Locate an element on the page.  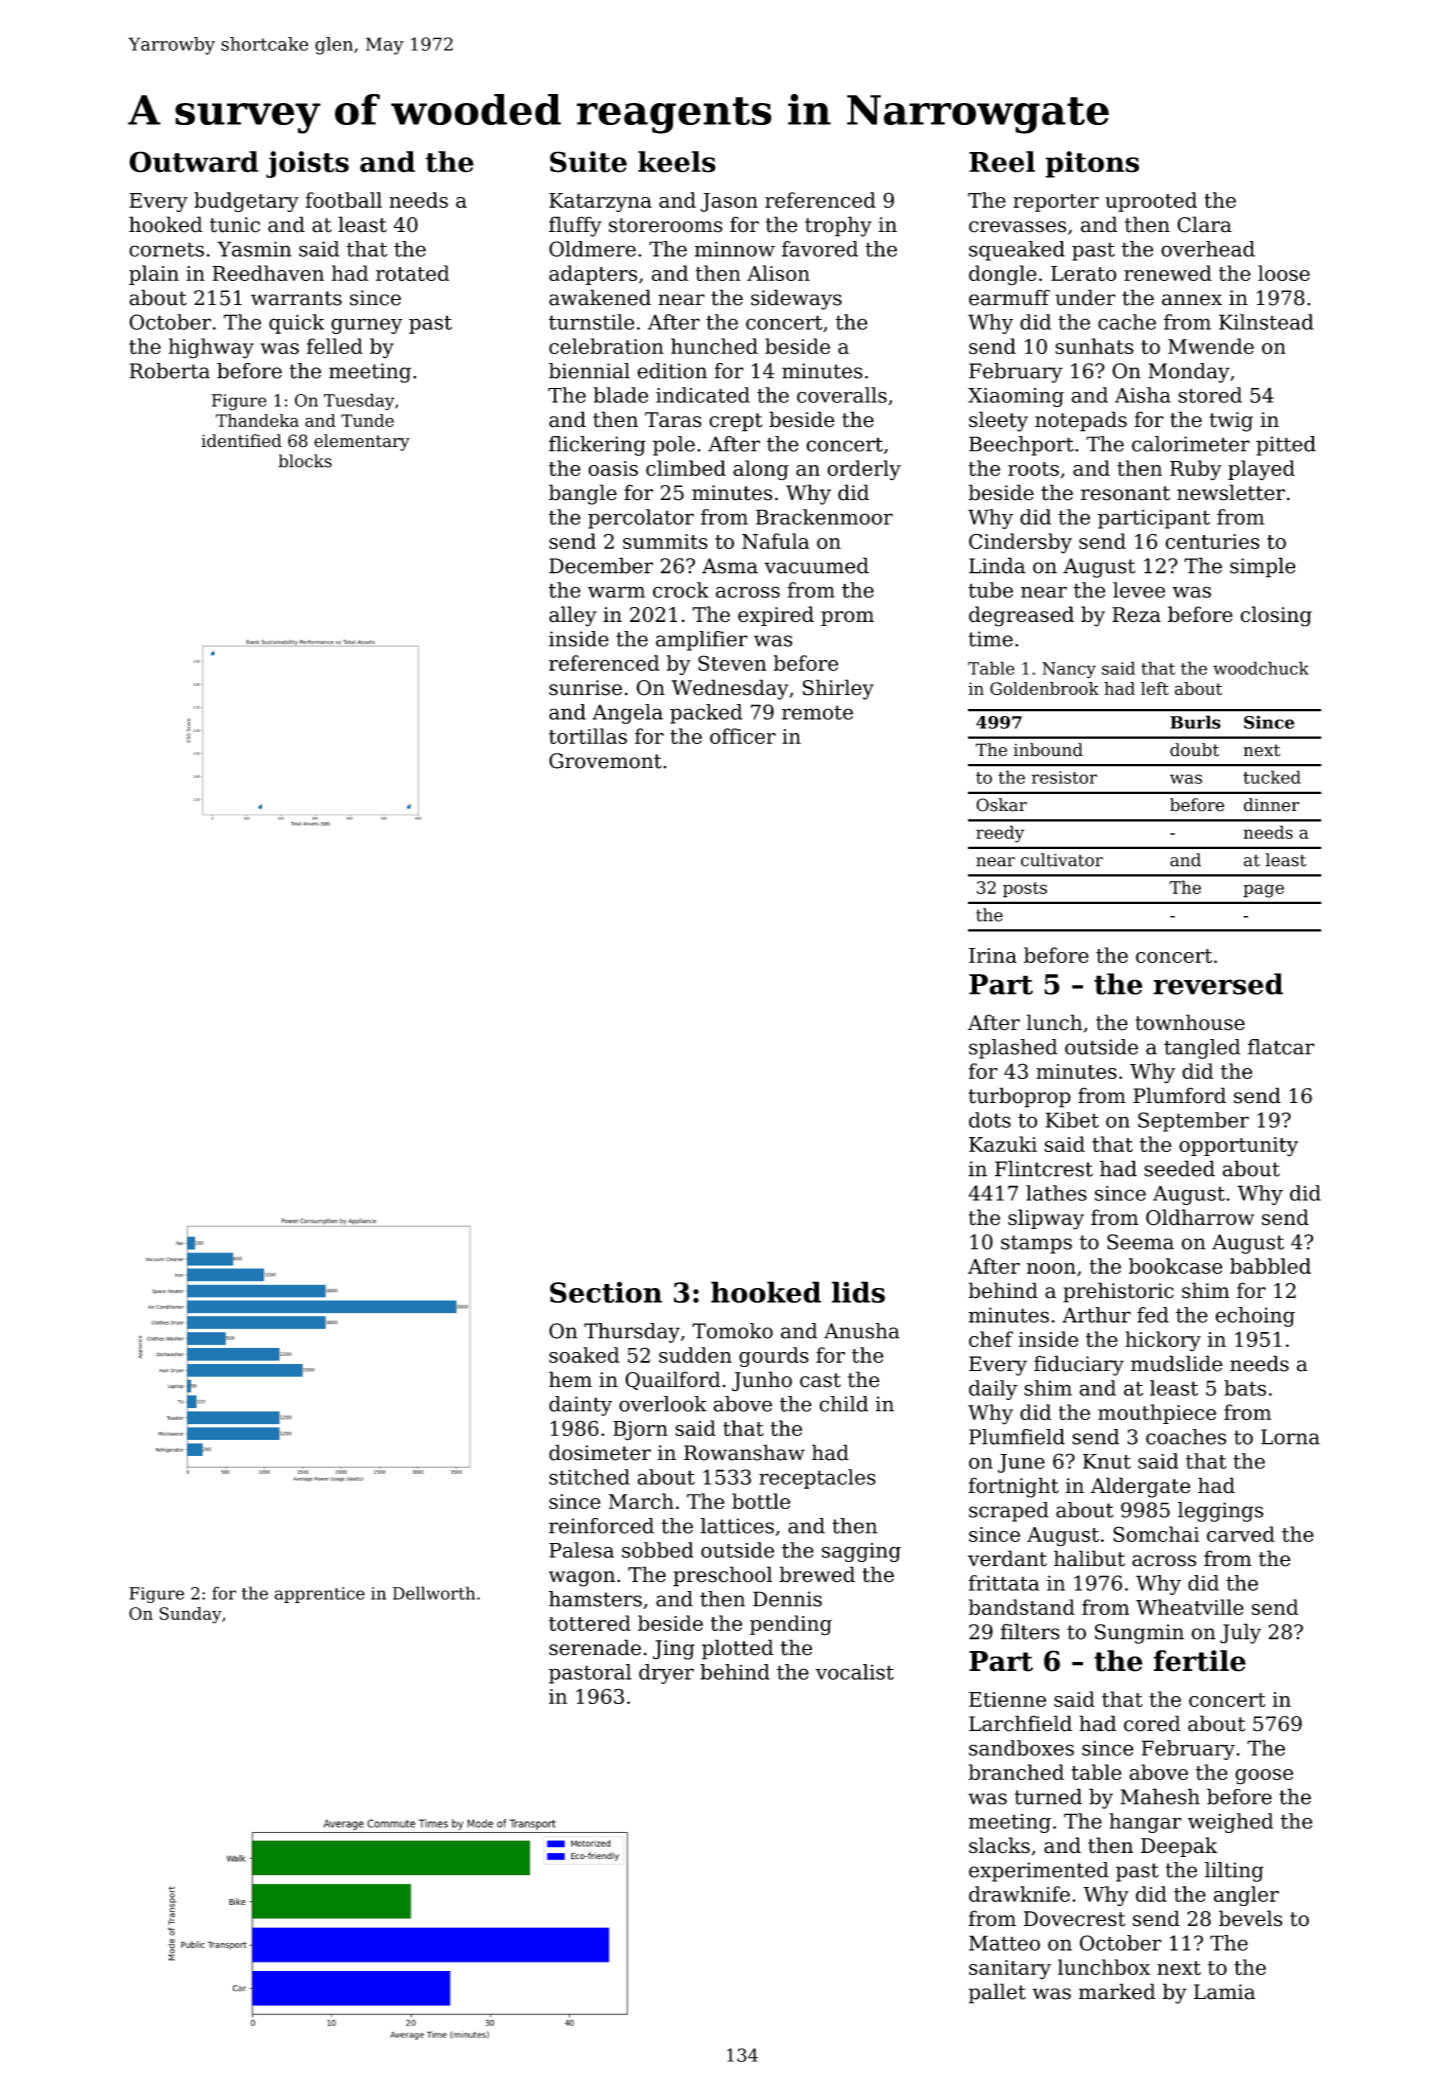
warm is located at coordinates (616, 592).
